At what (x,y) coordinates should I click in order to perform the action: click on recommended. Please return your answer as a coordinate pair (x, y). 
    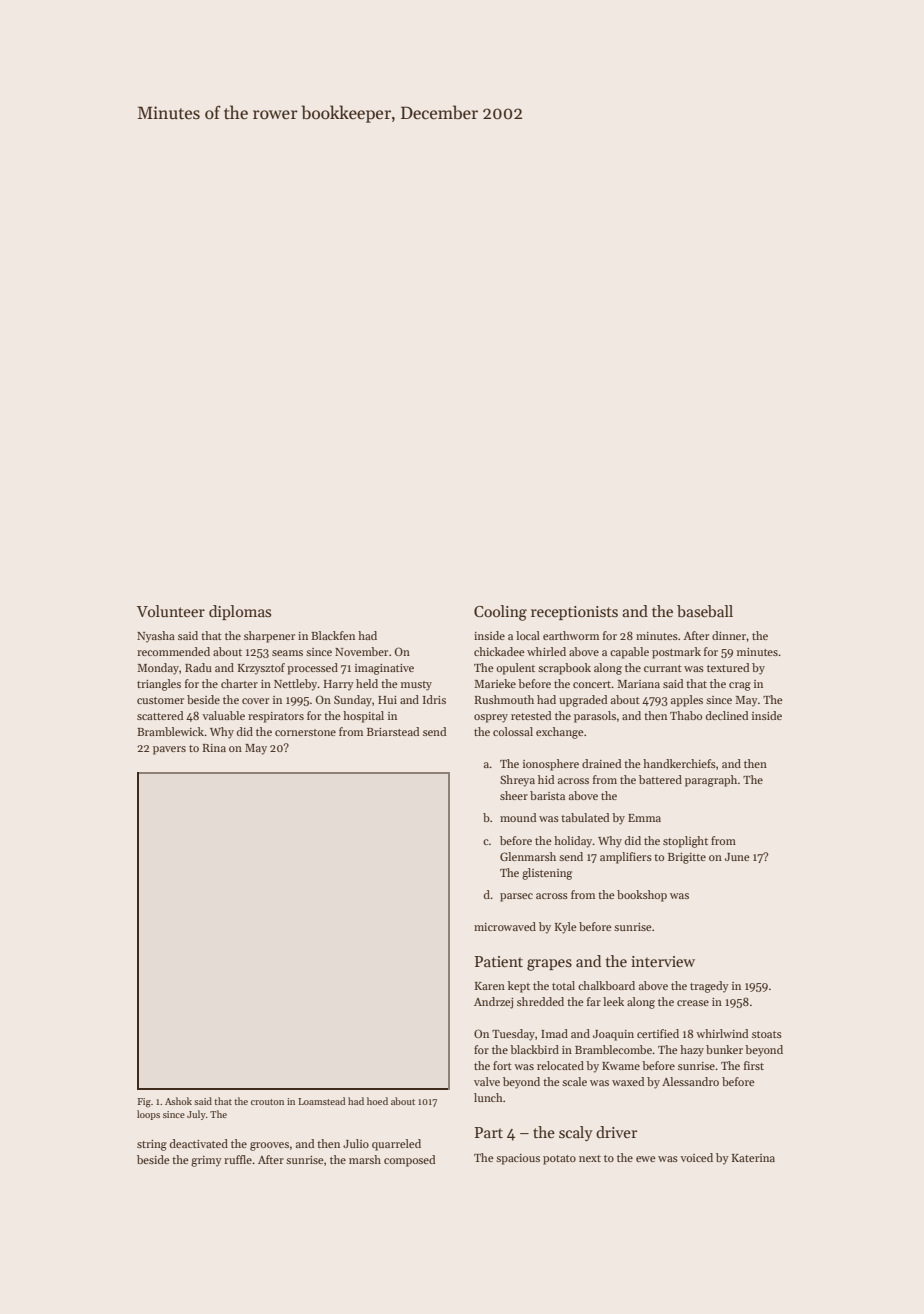
    Looking at the image, I should click on (173, 651).
